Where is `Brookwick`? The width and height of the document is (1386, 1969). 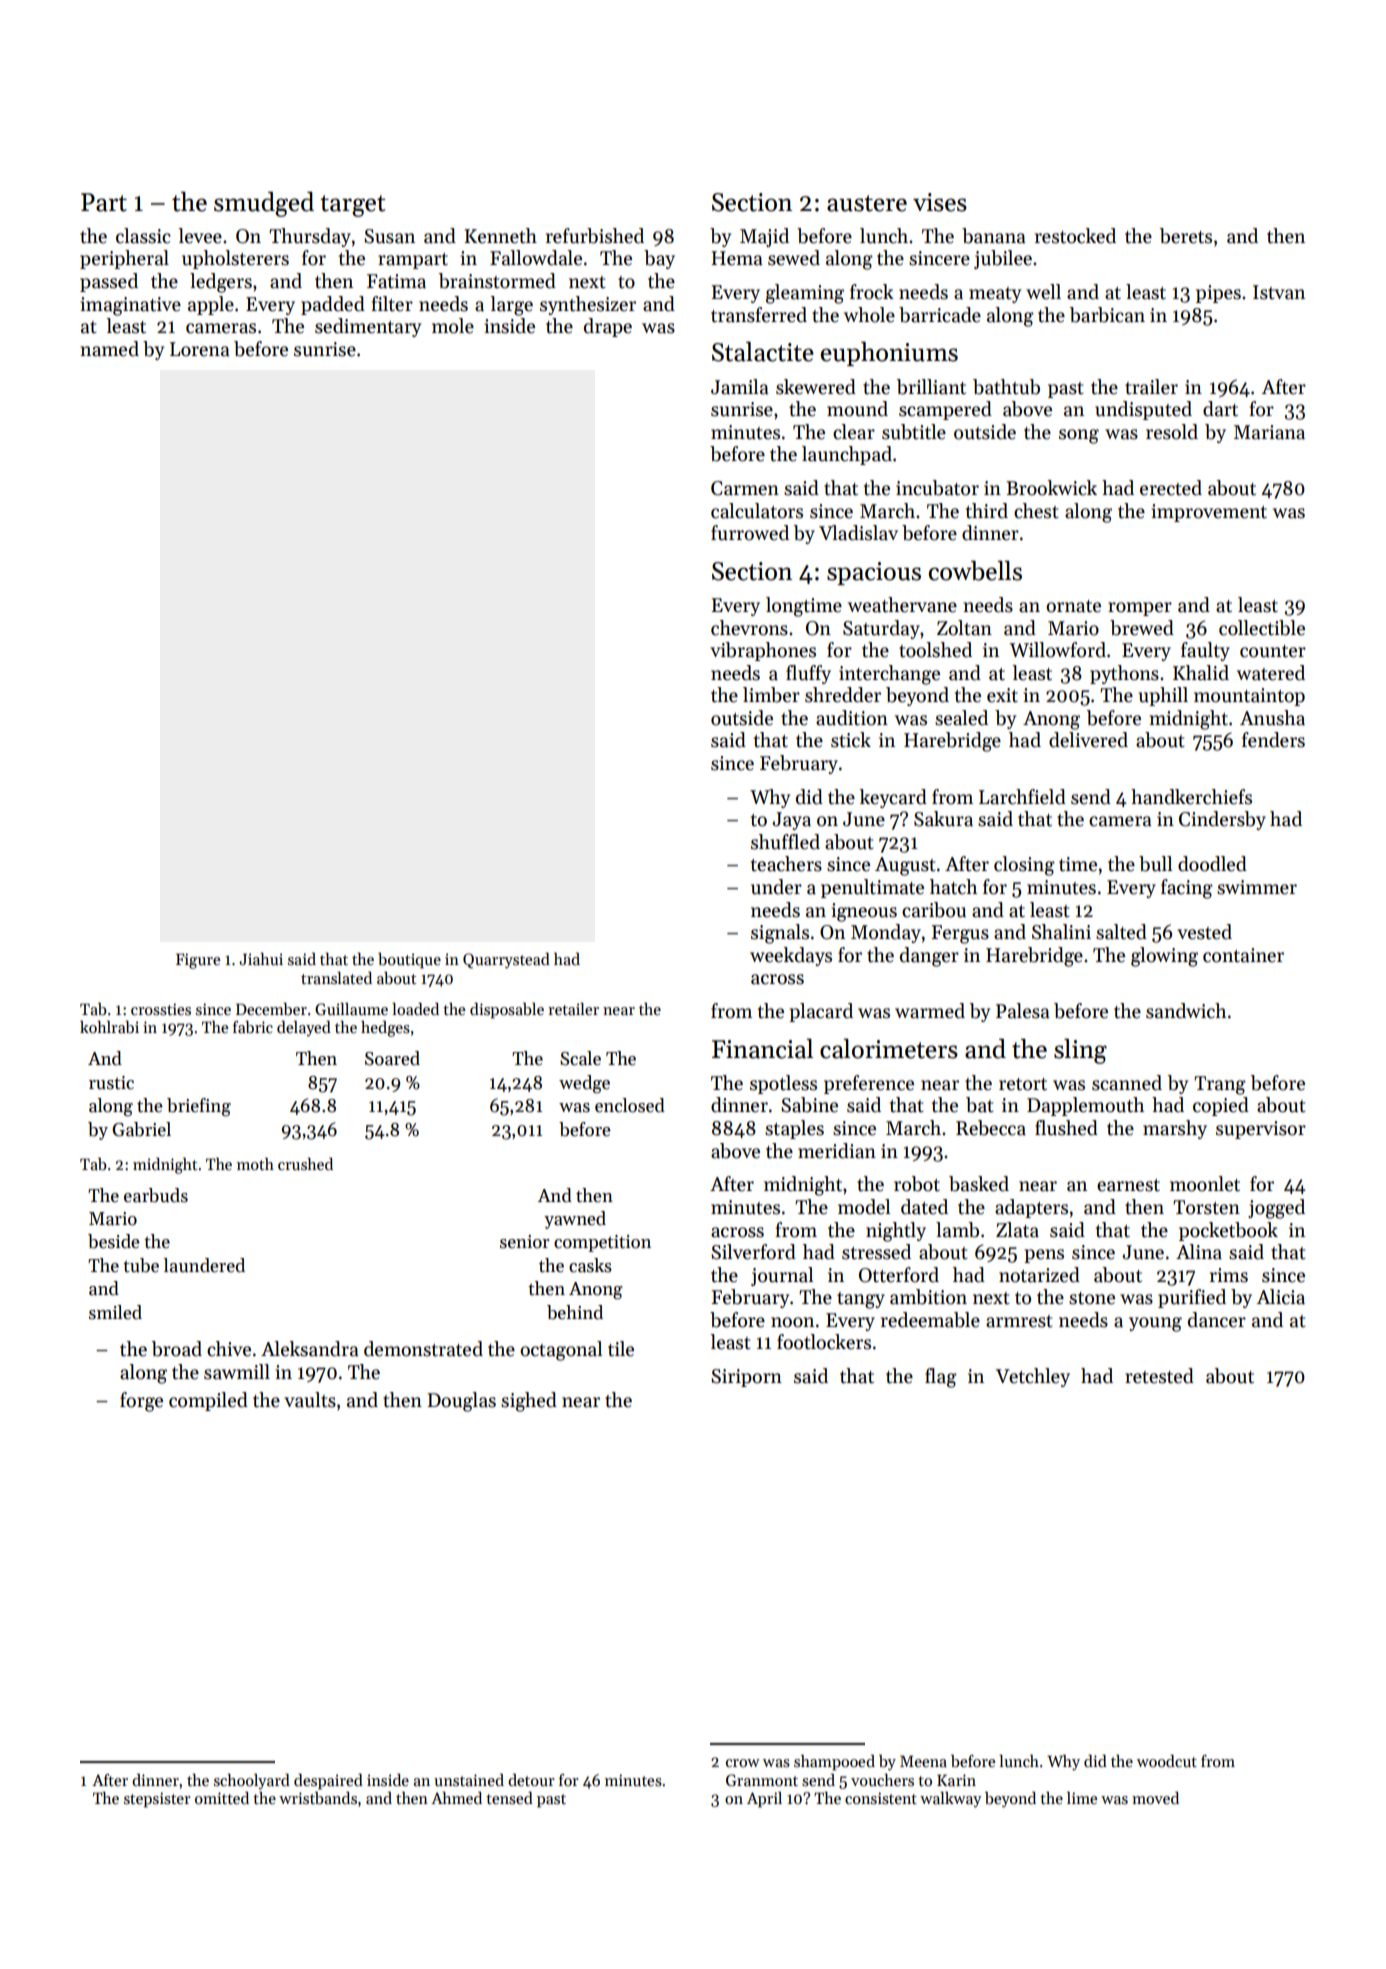 Brookwick is located at coordinates (1051, 488).
